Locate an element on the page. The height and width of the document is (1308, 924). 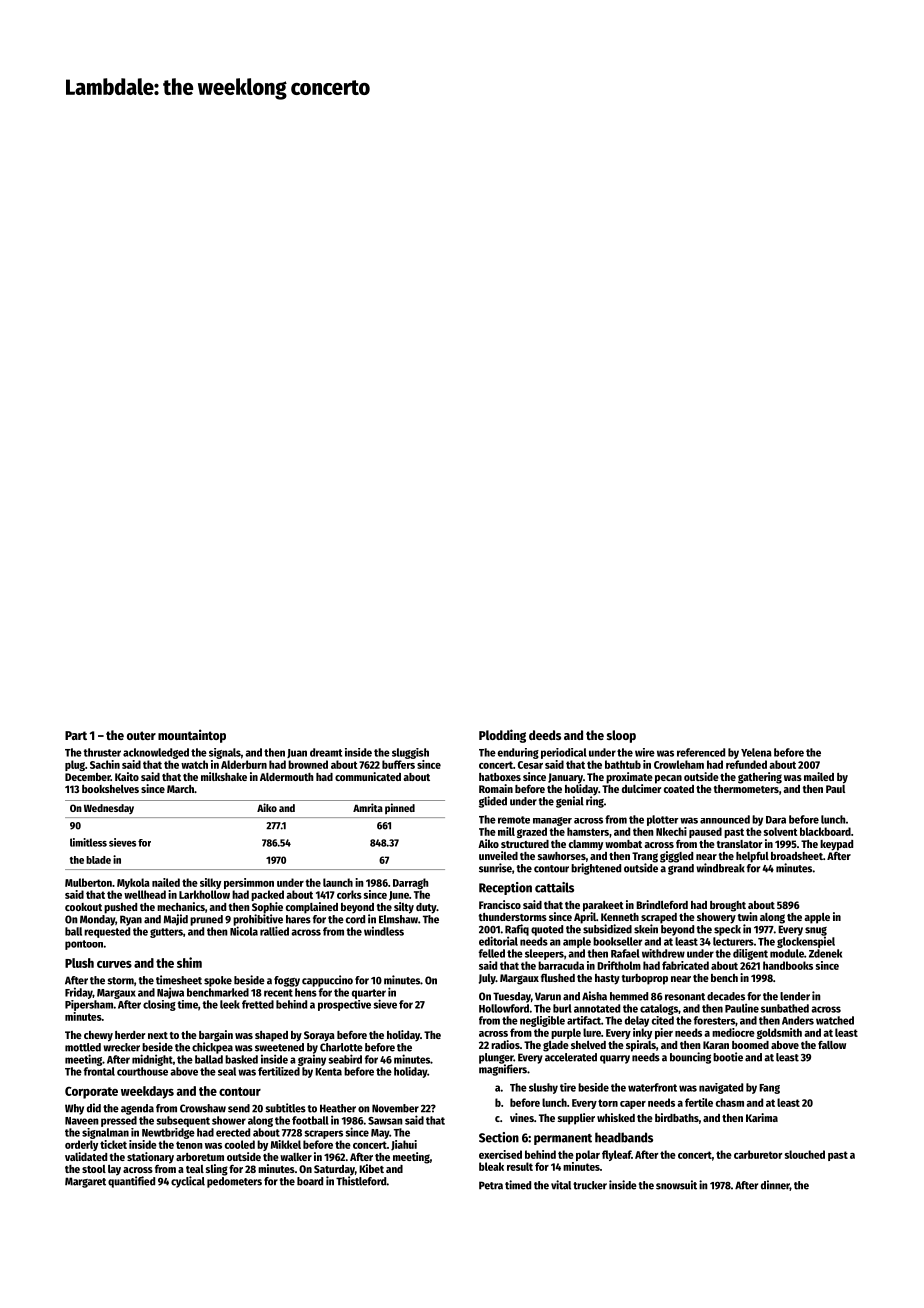
milkshake is located at coordinates (224, 776).
